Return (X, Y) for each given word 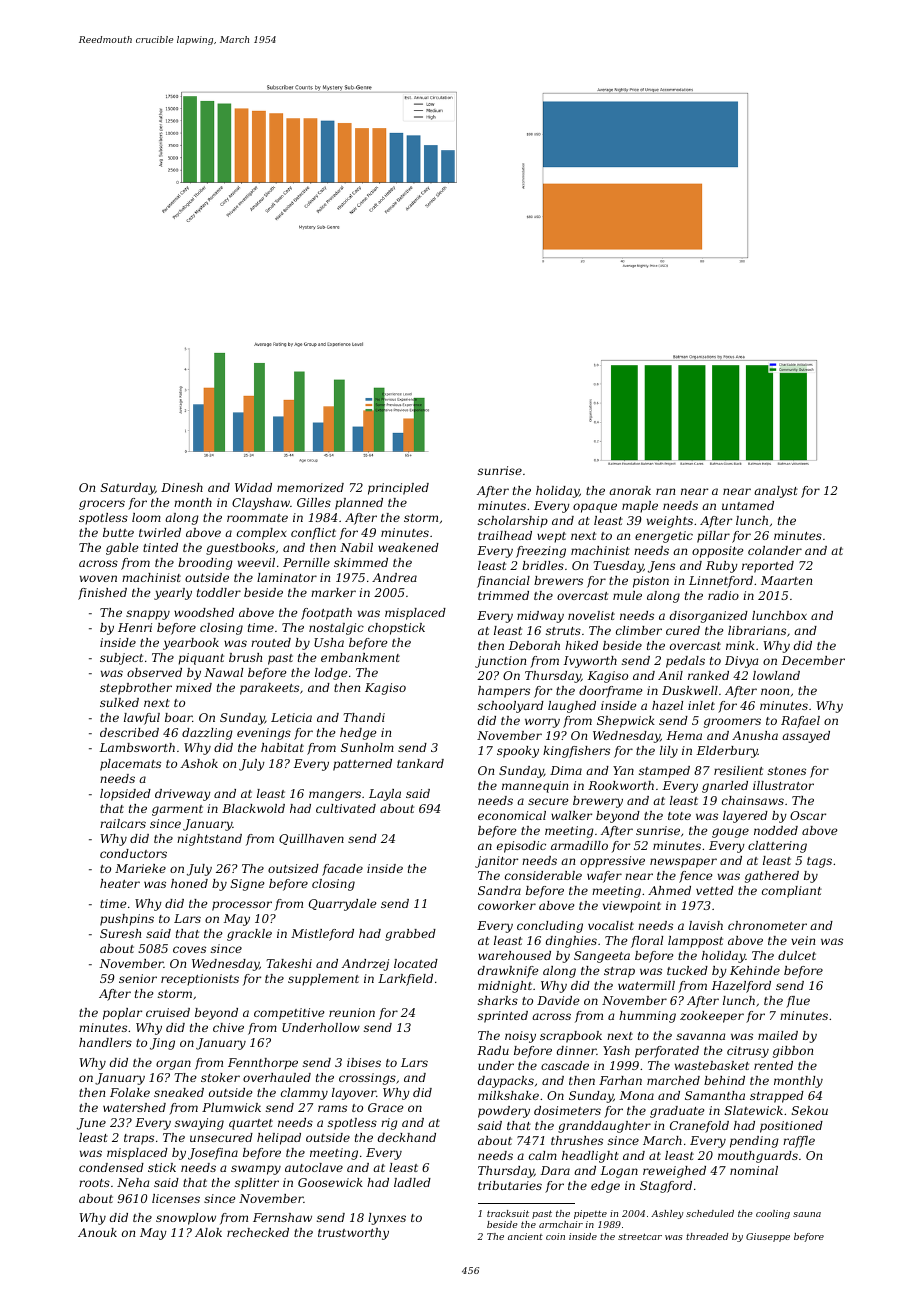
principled (398, 489)
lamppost (695, 942)
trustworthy (353, 1234)
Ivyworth (590, 662)
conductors (133, 853)
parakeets (269, 689)
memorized (310, 487)
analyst (776, 492)
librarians (757, 630)
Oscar (808, 815)
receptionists (200, 980)
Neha (133, 1182)
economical (512, 815)
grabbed (410, 935)
